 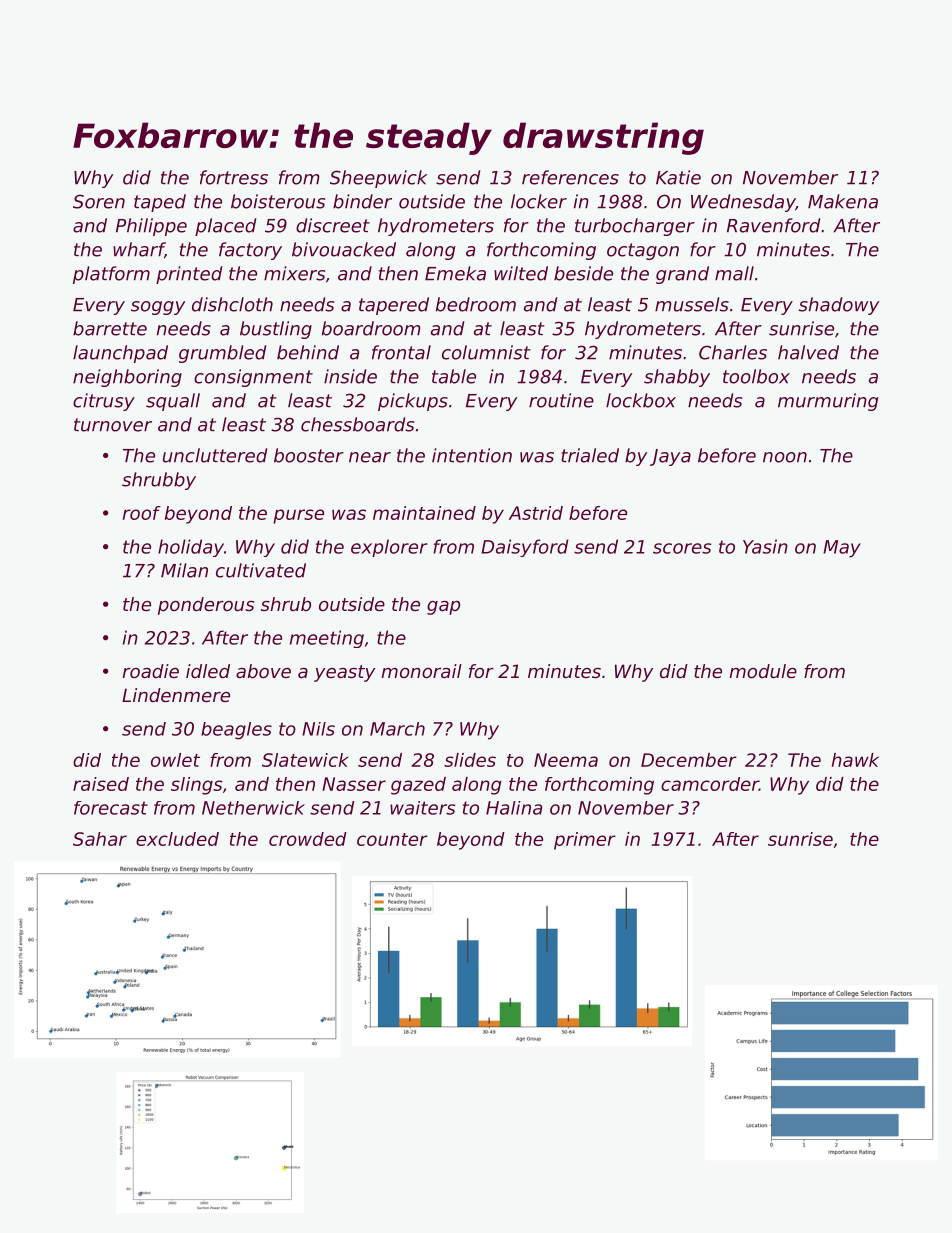 What do you see at coordinates (421, 671) in the screenshot?
I see `monorail` at bounding box center [421, 671].
